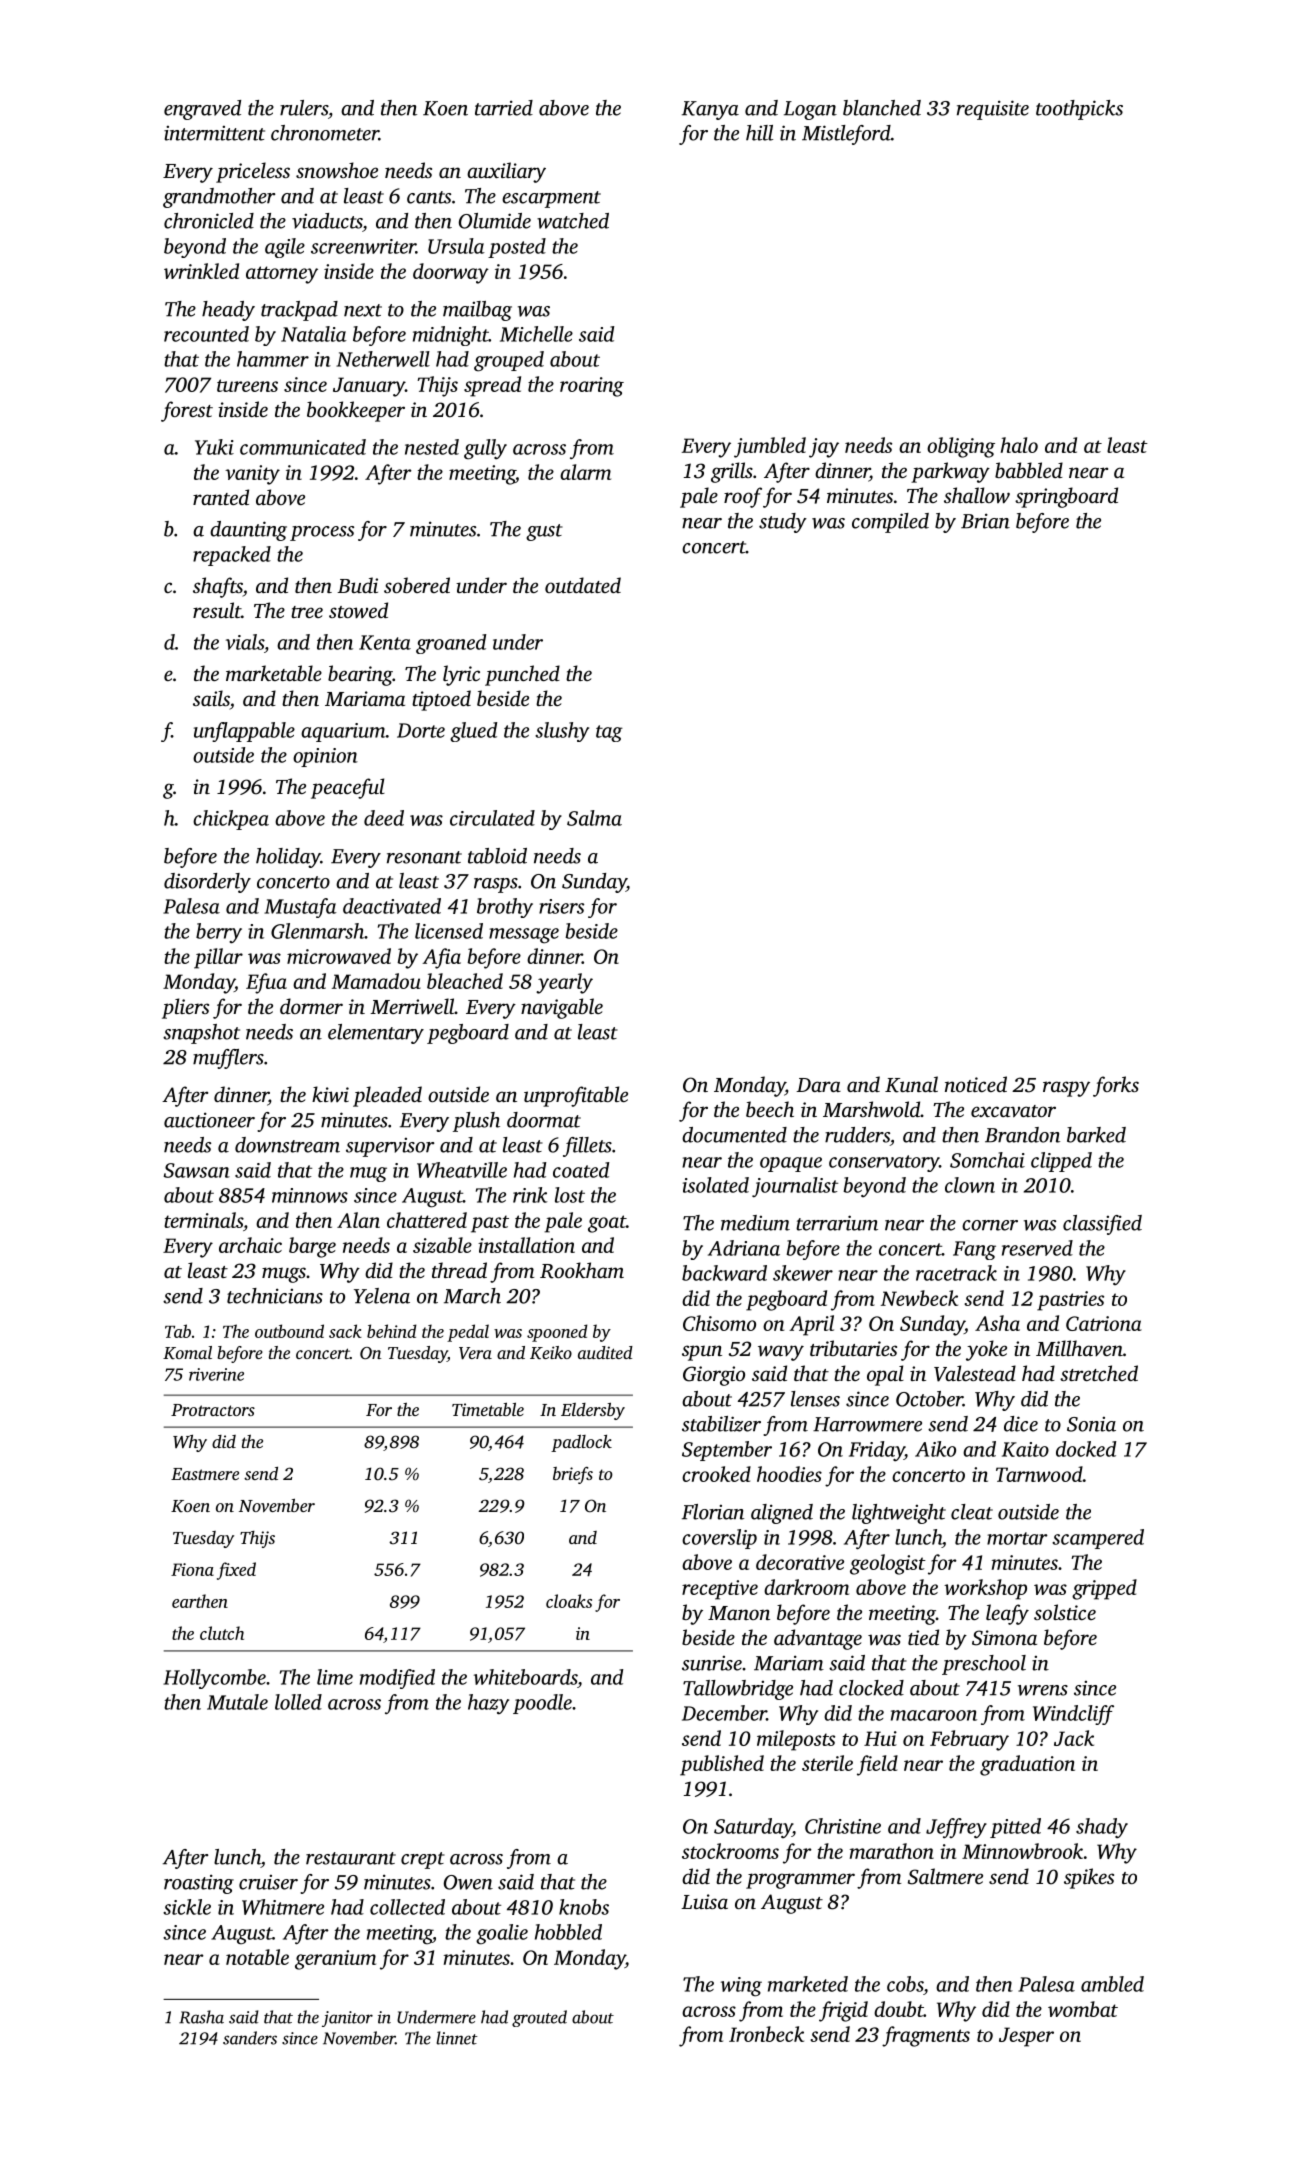 This screenshot has height=2166, width=1315. Describe the element at coordinates (1066, 497) in the screenshot. I see `springboard` at that location.
